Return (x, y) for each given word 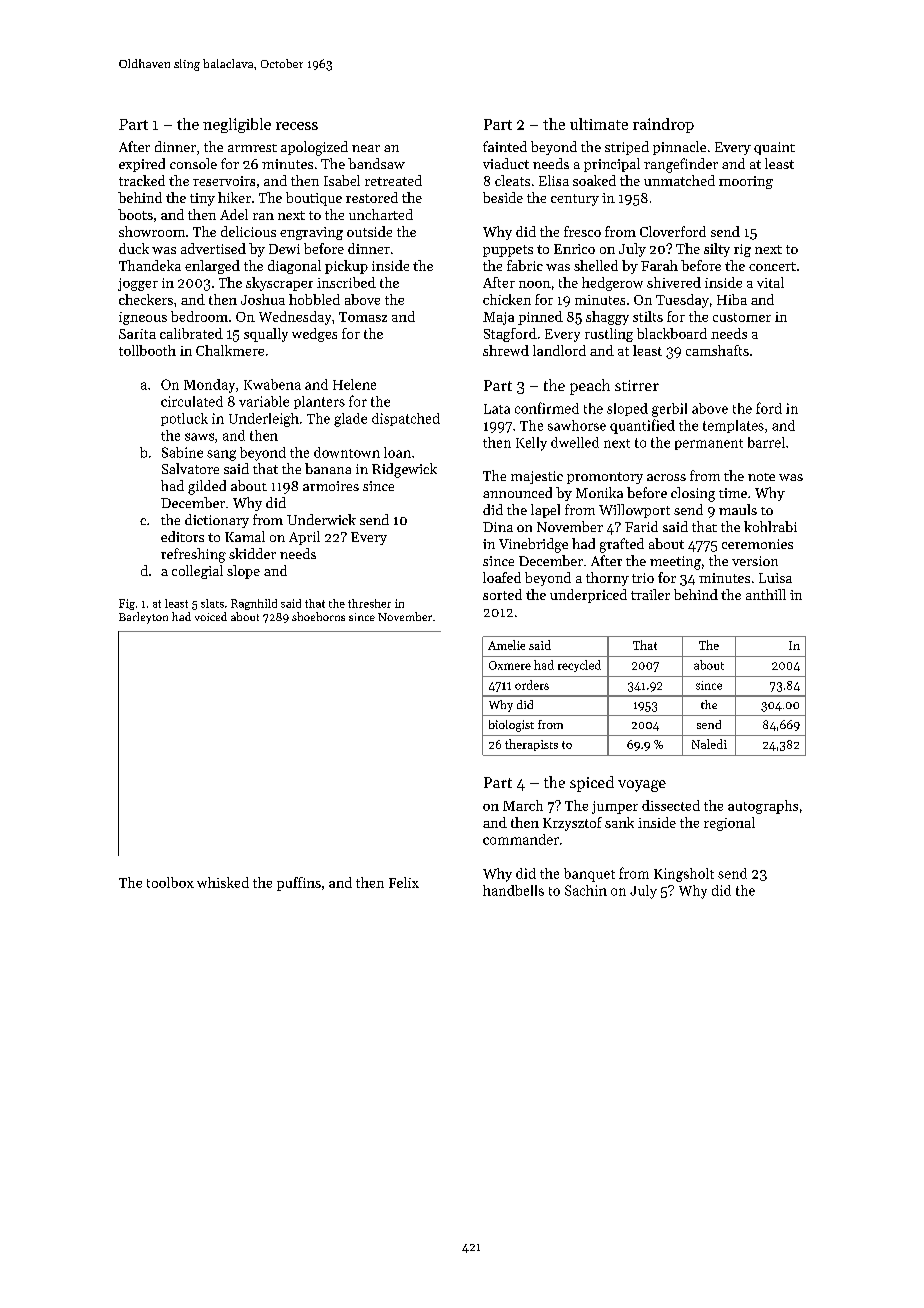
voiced (211, 616)
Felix (404, 882)
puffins (299, 884)
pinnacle (679, 148)
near (366, 148)
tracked (142, 180)
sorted (502, 594)
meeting (675, 563)
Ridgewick (404, 470)
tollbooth (147, 350)
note (761, 477)
